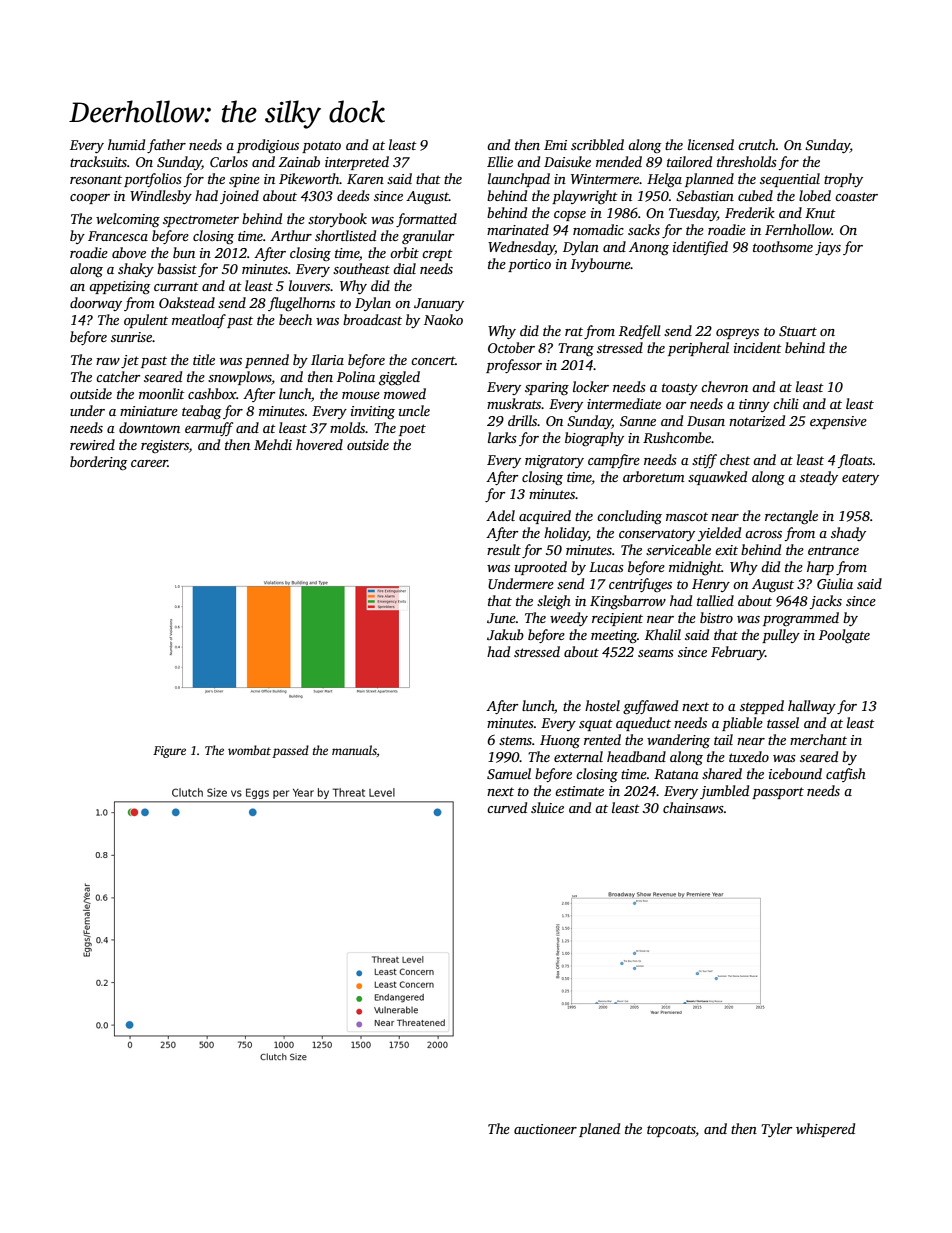 The width and height of the screenshot is (952, 1233). Describe the element at coordinates (700, 248) in the screenshot. I see `identified` at that location.
